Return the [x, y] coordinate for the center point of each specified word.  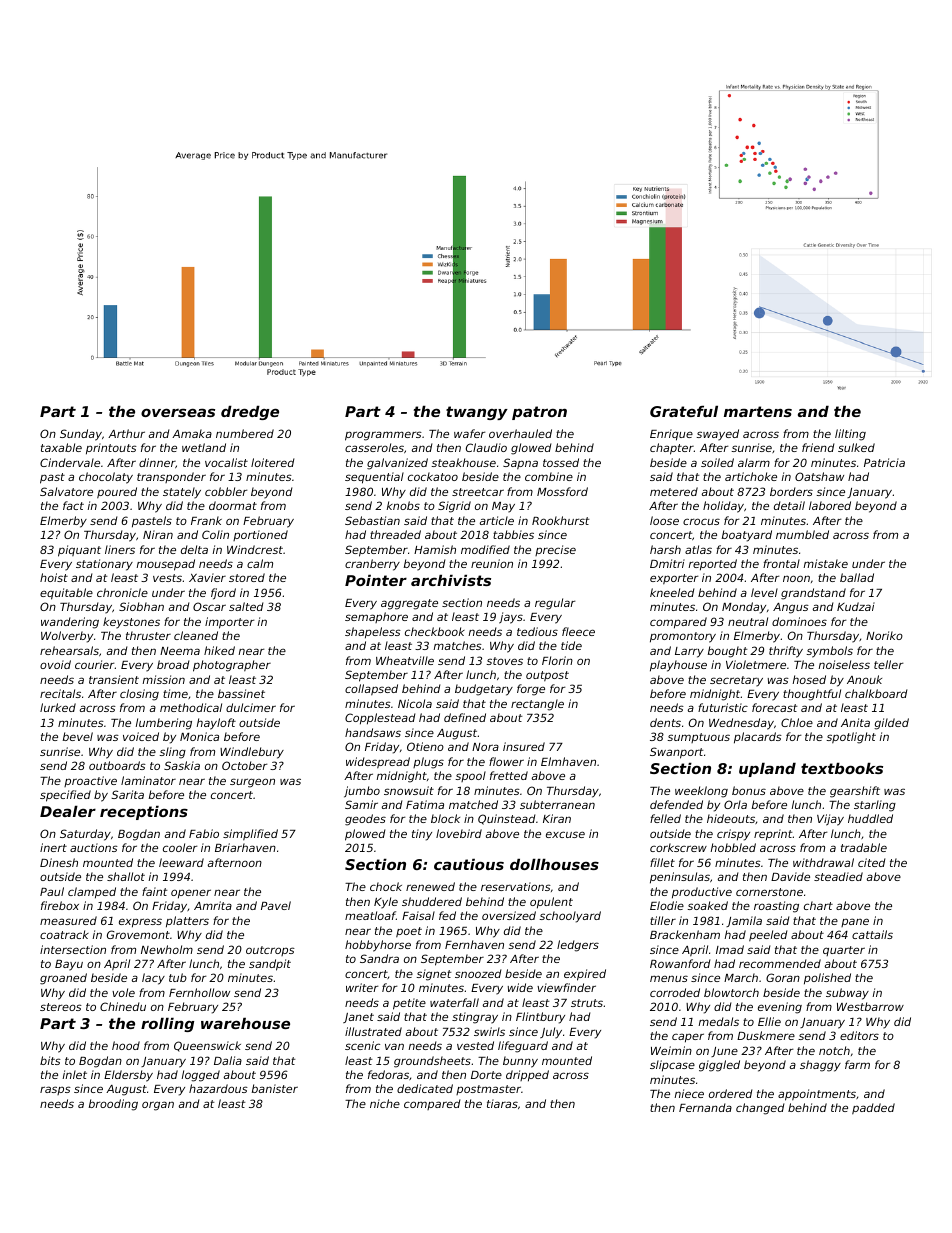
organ [158, 1106]
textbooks [842, 768]
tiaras [502, 1103]
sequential [374, 478]
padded [873, 1109]
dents [665, 722]
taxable [61, 447]
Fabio [204, 833]
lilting [850, 435]
